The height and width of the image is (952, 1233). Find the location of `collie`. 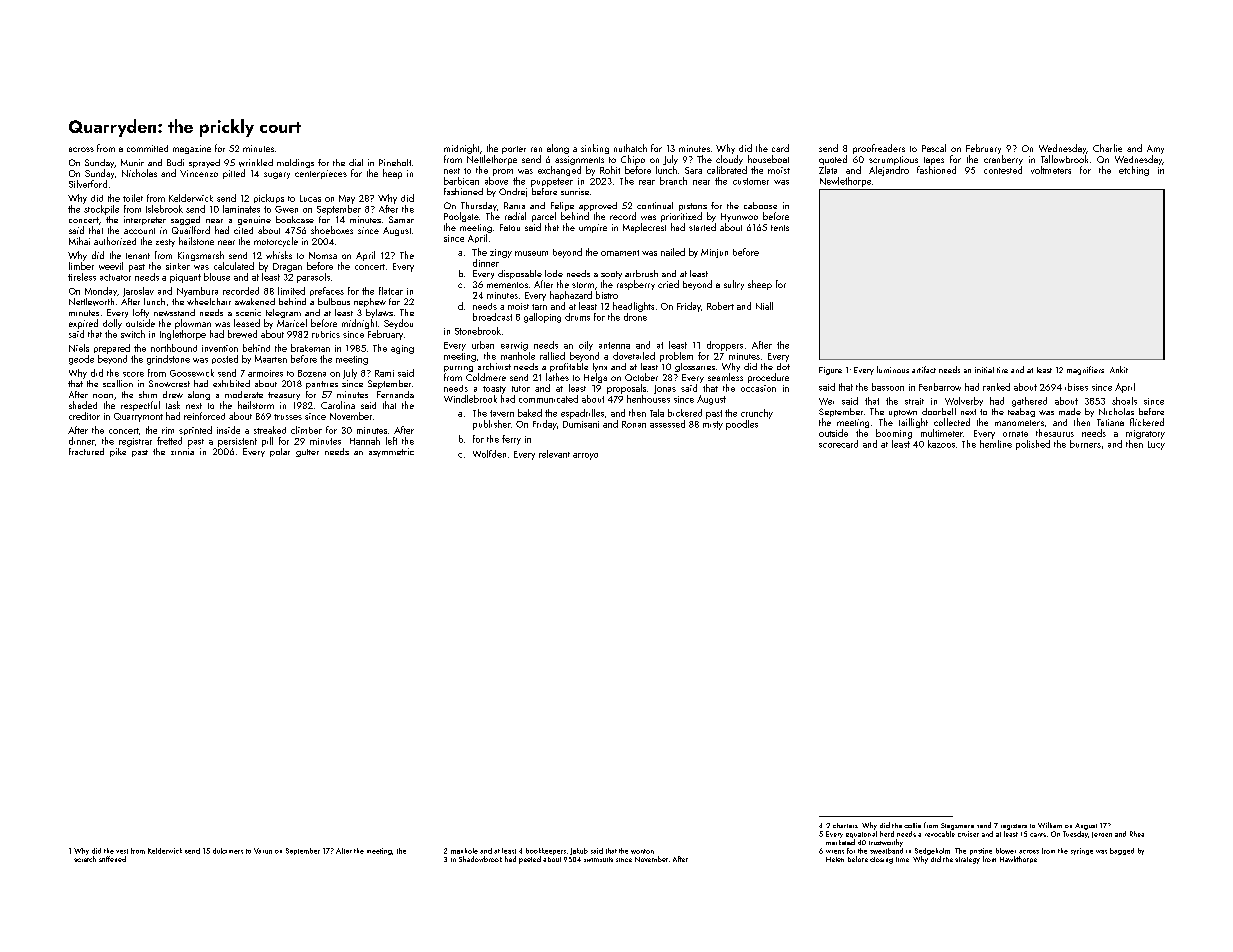

collie is located at coordinates (912, 825).
